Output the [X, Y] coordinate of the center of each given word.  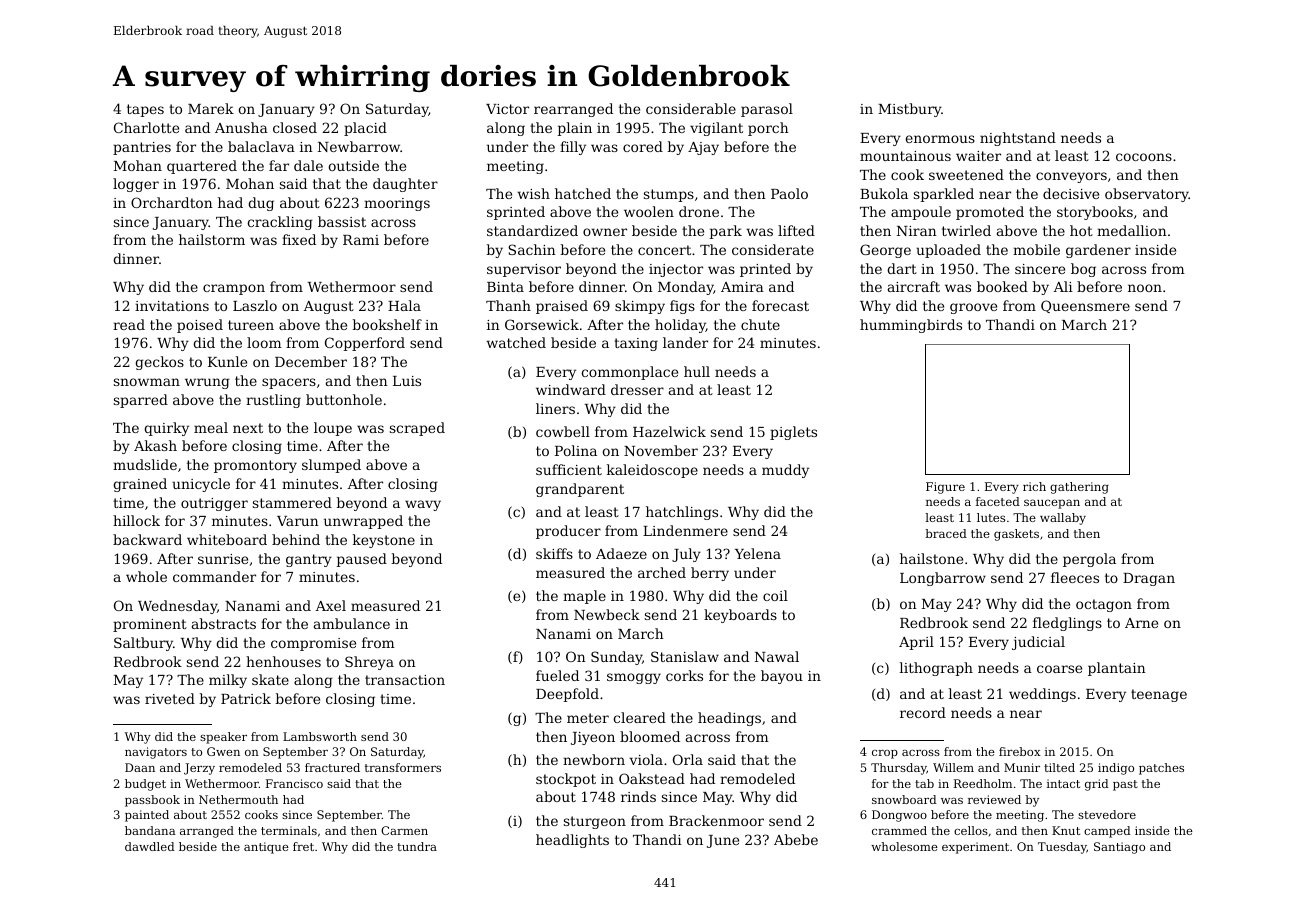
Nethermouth [238, 799]
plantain [1117, 669]
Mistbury [910, 110]
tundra [417, 846]
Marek [211, 108]
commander [214, 576]
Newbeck [607, 614]
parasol [767, 110]
